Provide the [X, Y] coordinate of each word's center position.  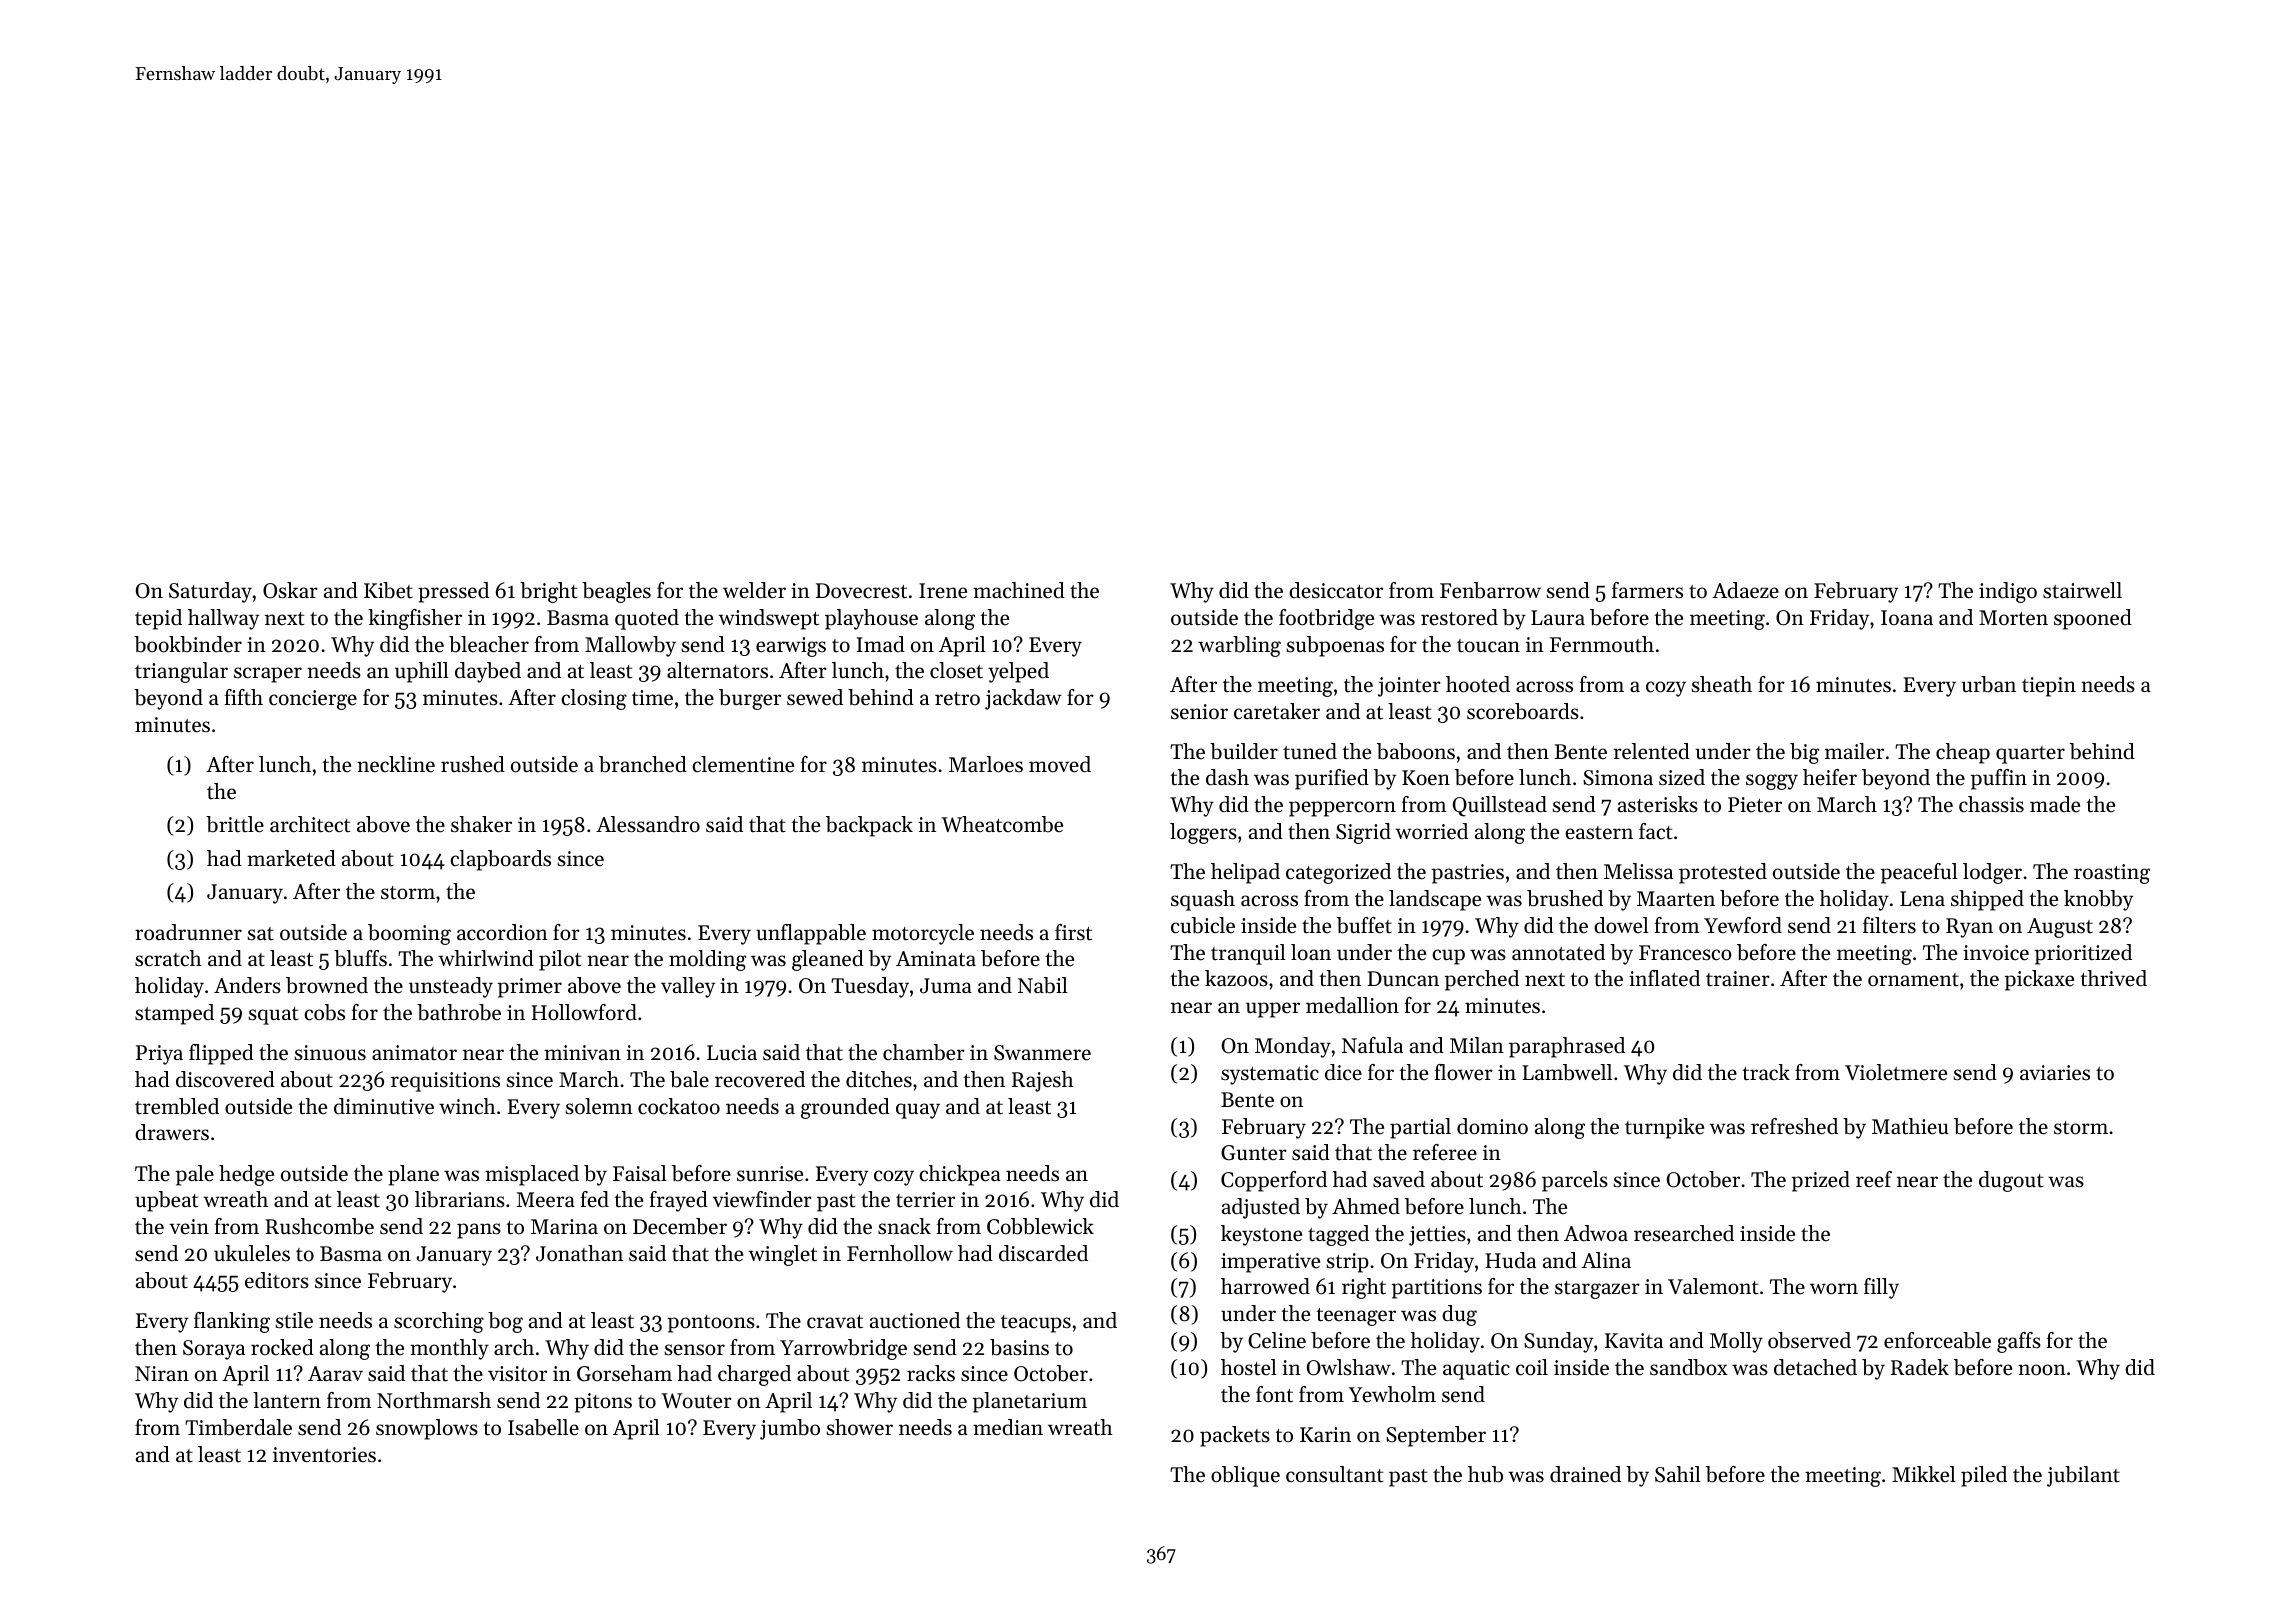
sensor [694, 1350]
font [1274, 1394]
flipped [221, 1054]
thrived [2113, 978]
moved [1060, 764]
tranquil [1248, 954]
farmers [1647, 590]
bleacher [489, 644]
